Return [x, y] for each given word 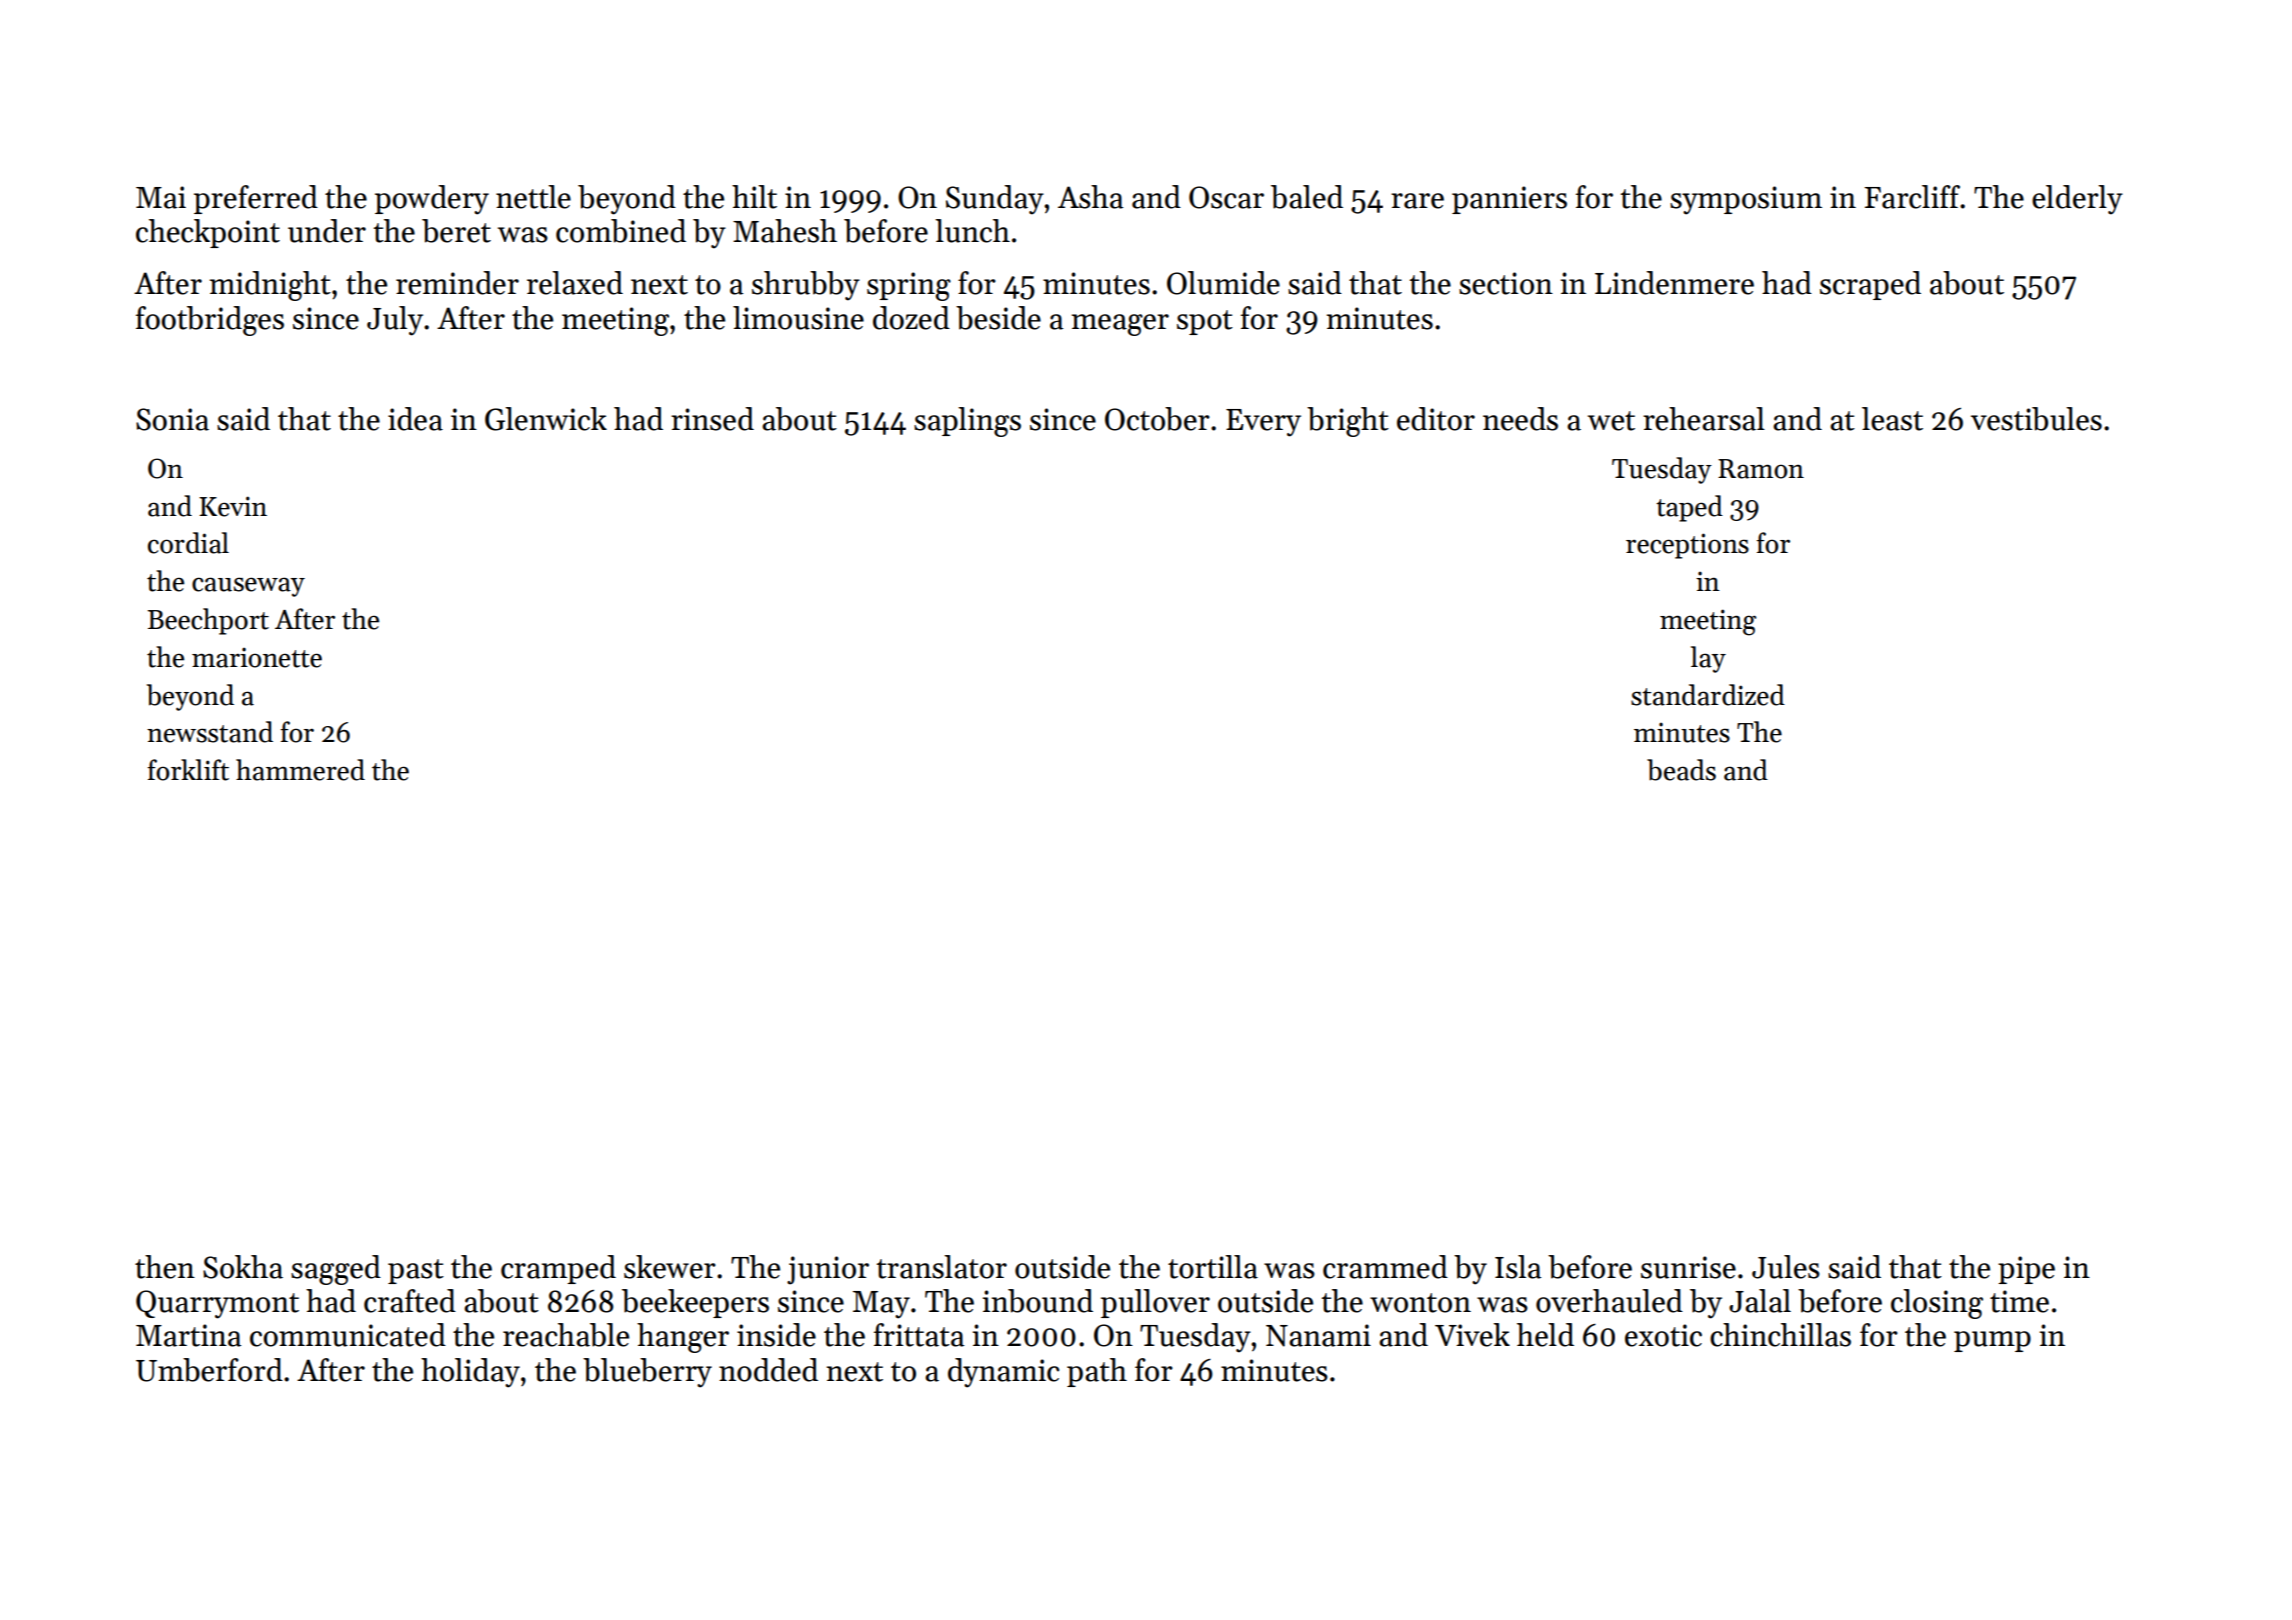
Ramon [1761, 469]
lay [1708, 659]
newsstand [210, 732]
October [1157, 419]
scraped [1870, 285]
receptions [1687, 546]
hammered [300, 770]
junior [828, 1270]
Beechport [208, 621]
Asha [1090, 197]
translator [942, 1267]
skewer [670, 1267]
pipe [2026, 1270]
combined [621, 231]
